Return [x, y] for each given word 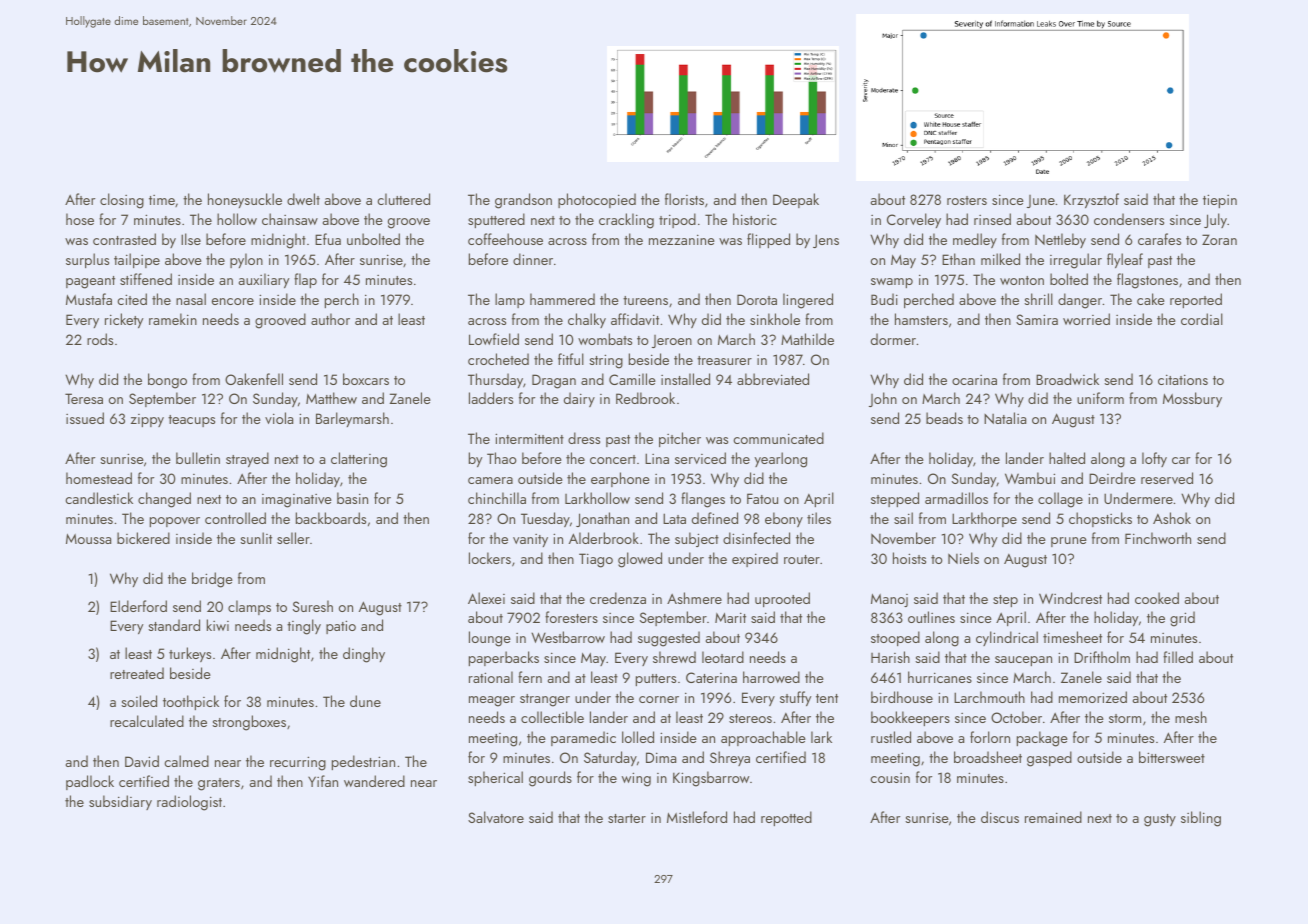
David [142, 761]
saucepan [1023, 661]
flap [305, 280]
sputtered [496, 220]
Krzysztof [1091, 200]
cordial [1202, 319]
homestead [99, 478]
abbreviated [773, 379]
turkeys [190, 654]
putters [656, 680]
